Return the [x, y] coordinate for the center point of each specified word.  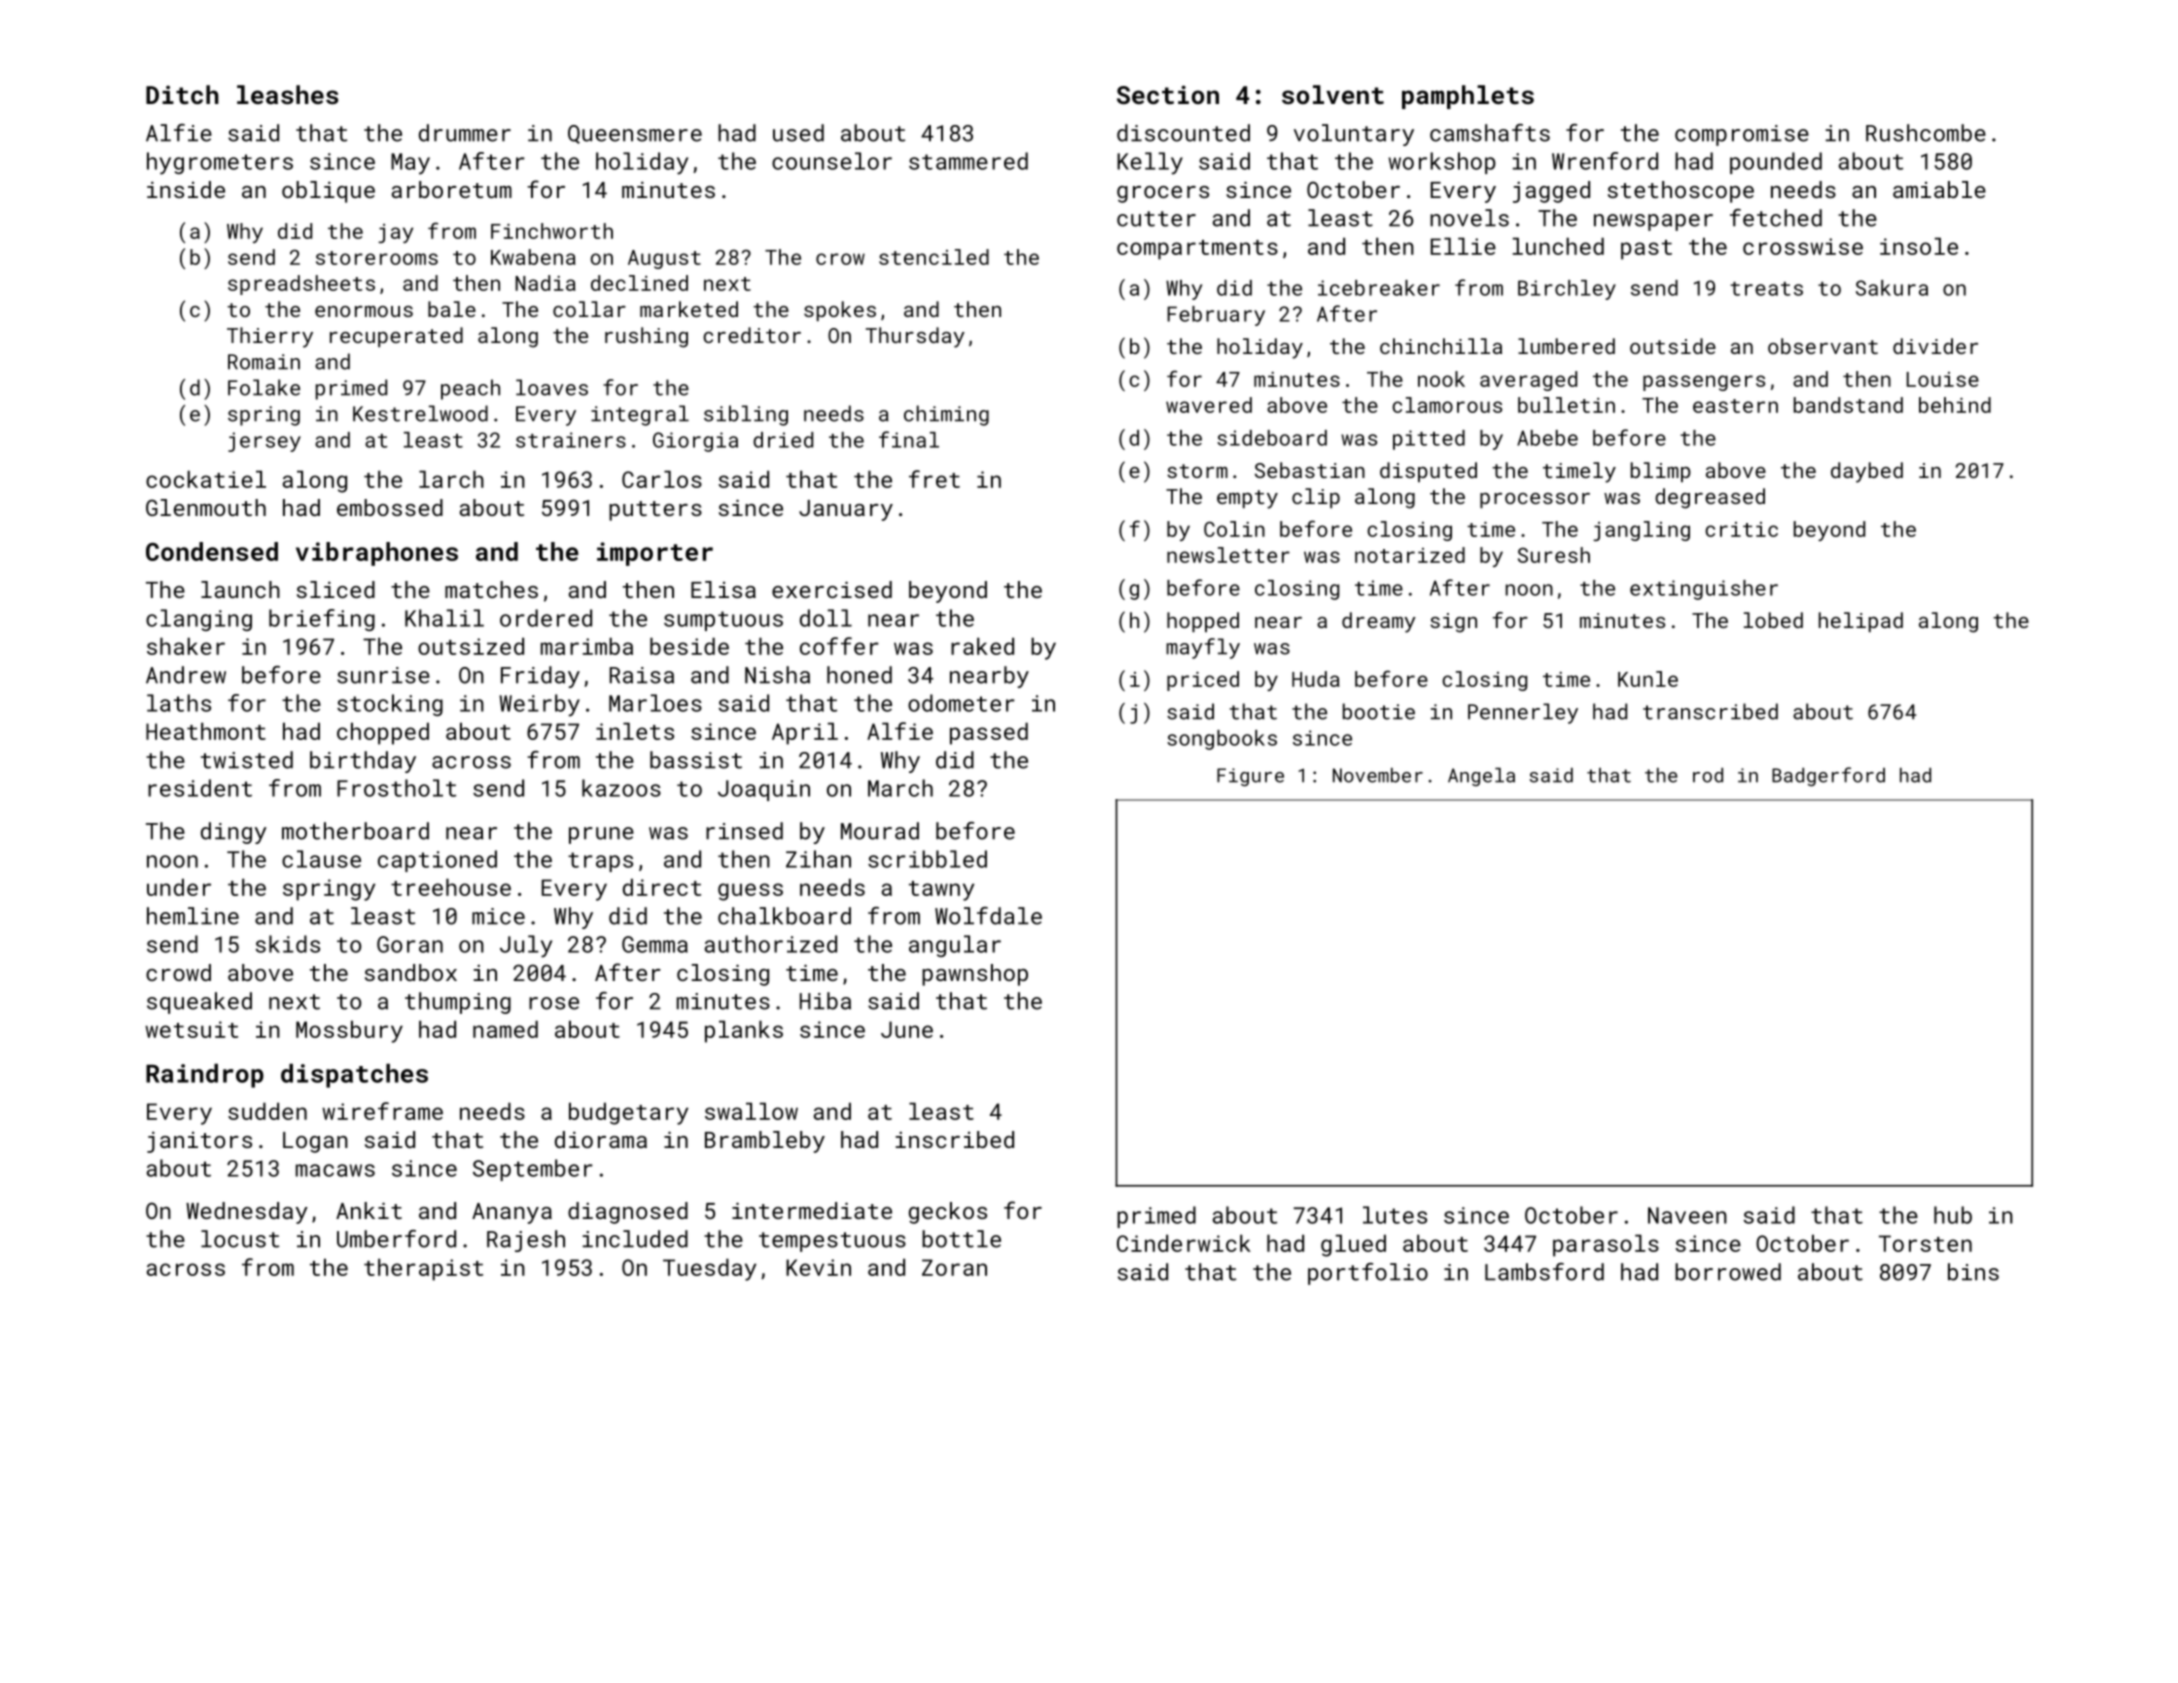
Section [1168, 94]
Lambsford [1544, 1272]
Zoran [954, 1267]
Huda [1316, 679]
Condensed [212, 551]
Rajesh [526, 1241]
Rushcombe [1926, 133]
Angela [1481, 777]
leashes [287, 94]
